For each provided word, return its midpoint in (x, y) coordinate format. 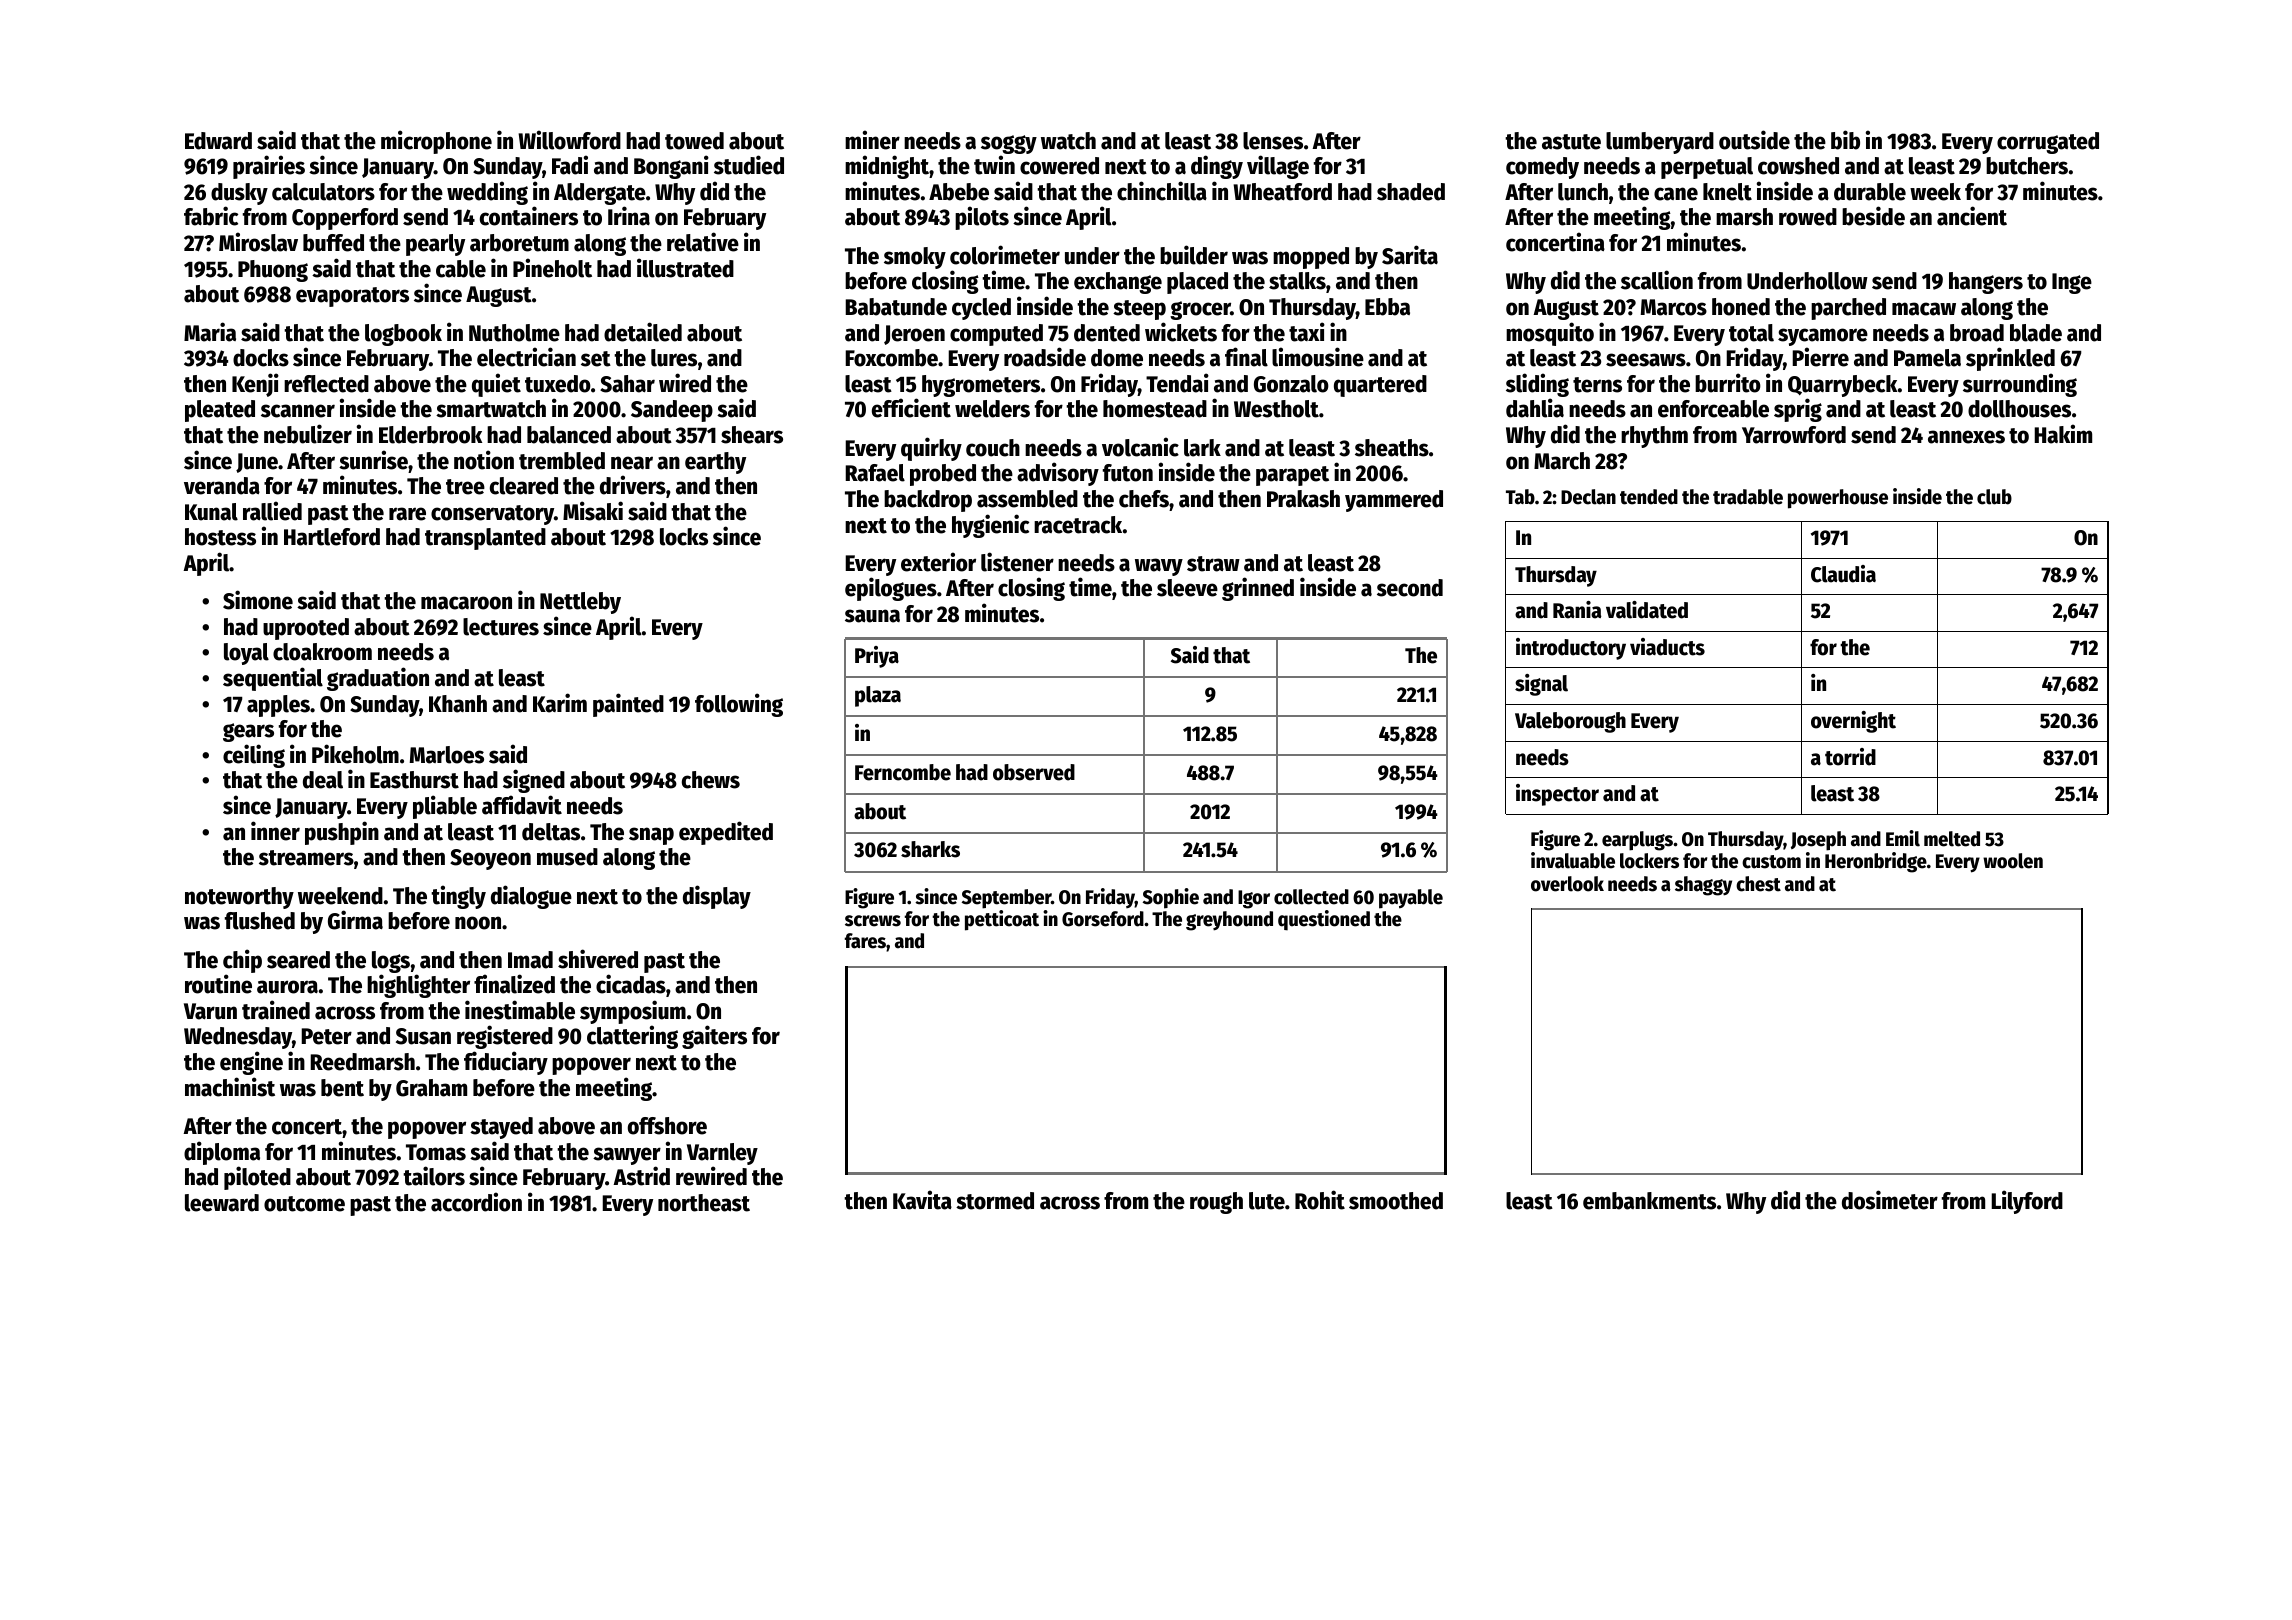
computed (996, 335)
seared (298, 960)
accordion (476, 1202)
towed (694, 141)
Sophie (1171, 898)
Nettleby (580, 603)
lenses (1273, 141)
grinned (1258, 589)
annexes (1966, 437)
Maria (210, 332)
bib (1845, 140)
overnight (1853, 722)
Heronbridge (1876, 862)
